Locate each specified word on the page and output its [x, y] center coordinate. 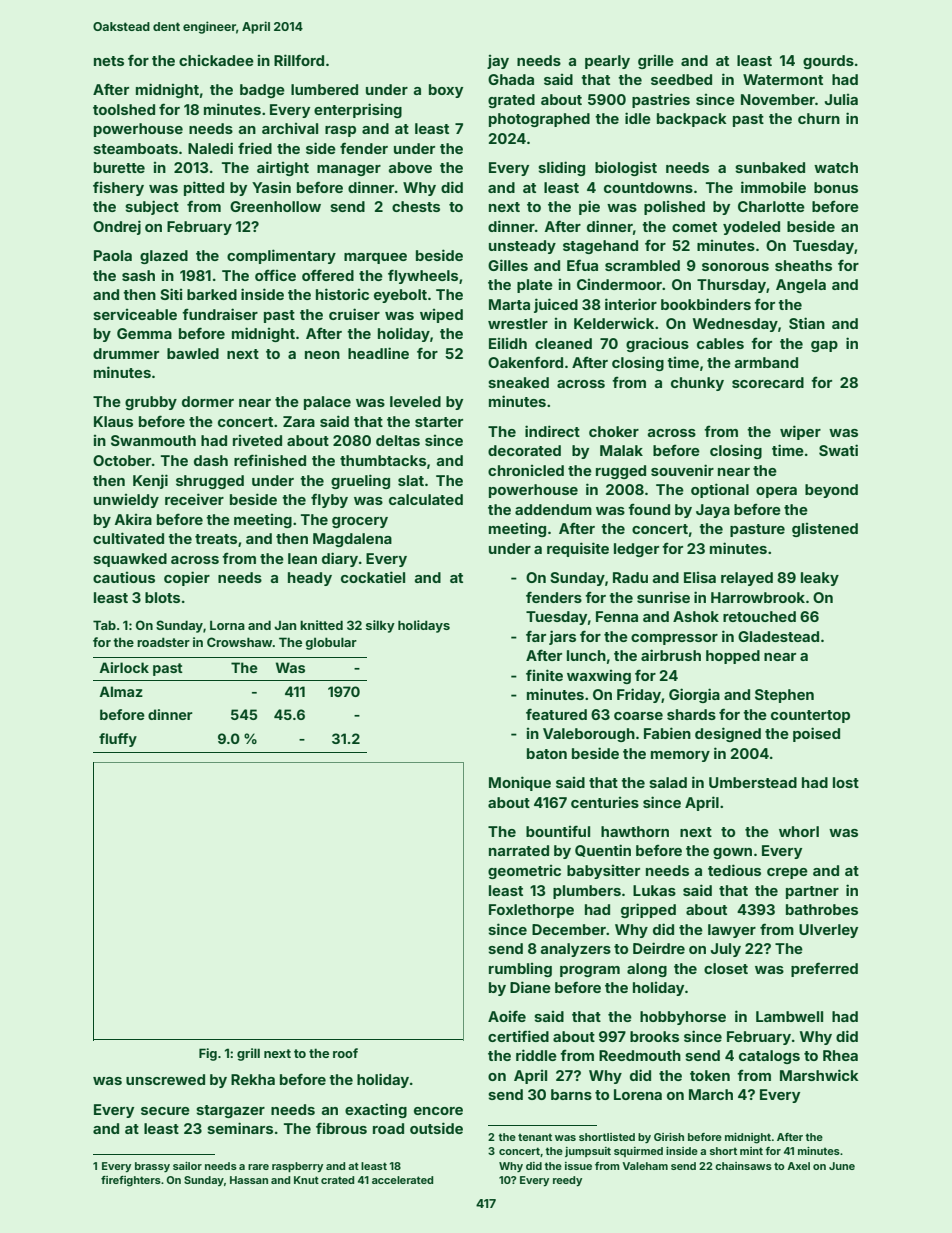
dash [211, 460]
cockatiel [373, 577]
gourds [828, 62]
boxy [446, 91]
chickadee [216, 60]
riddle [536, 1055]
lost [846, 782]
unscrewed [165, 1079]
